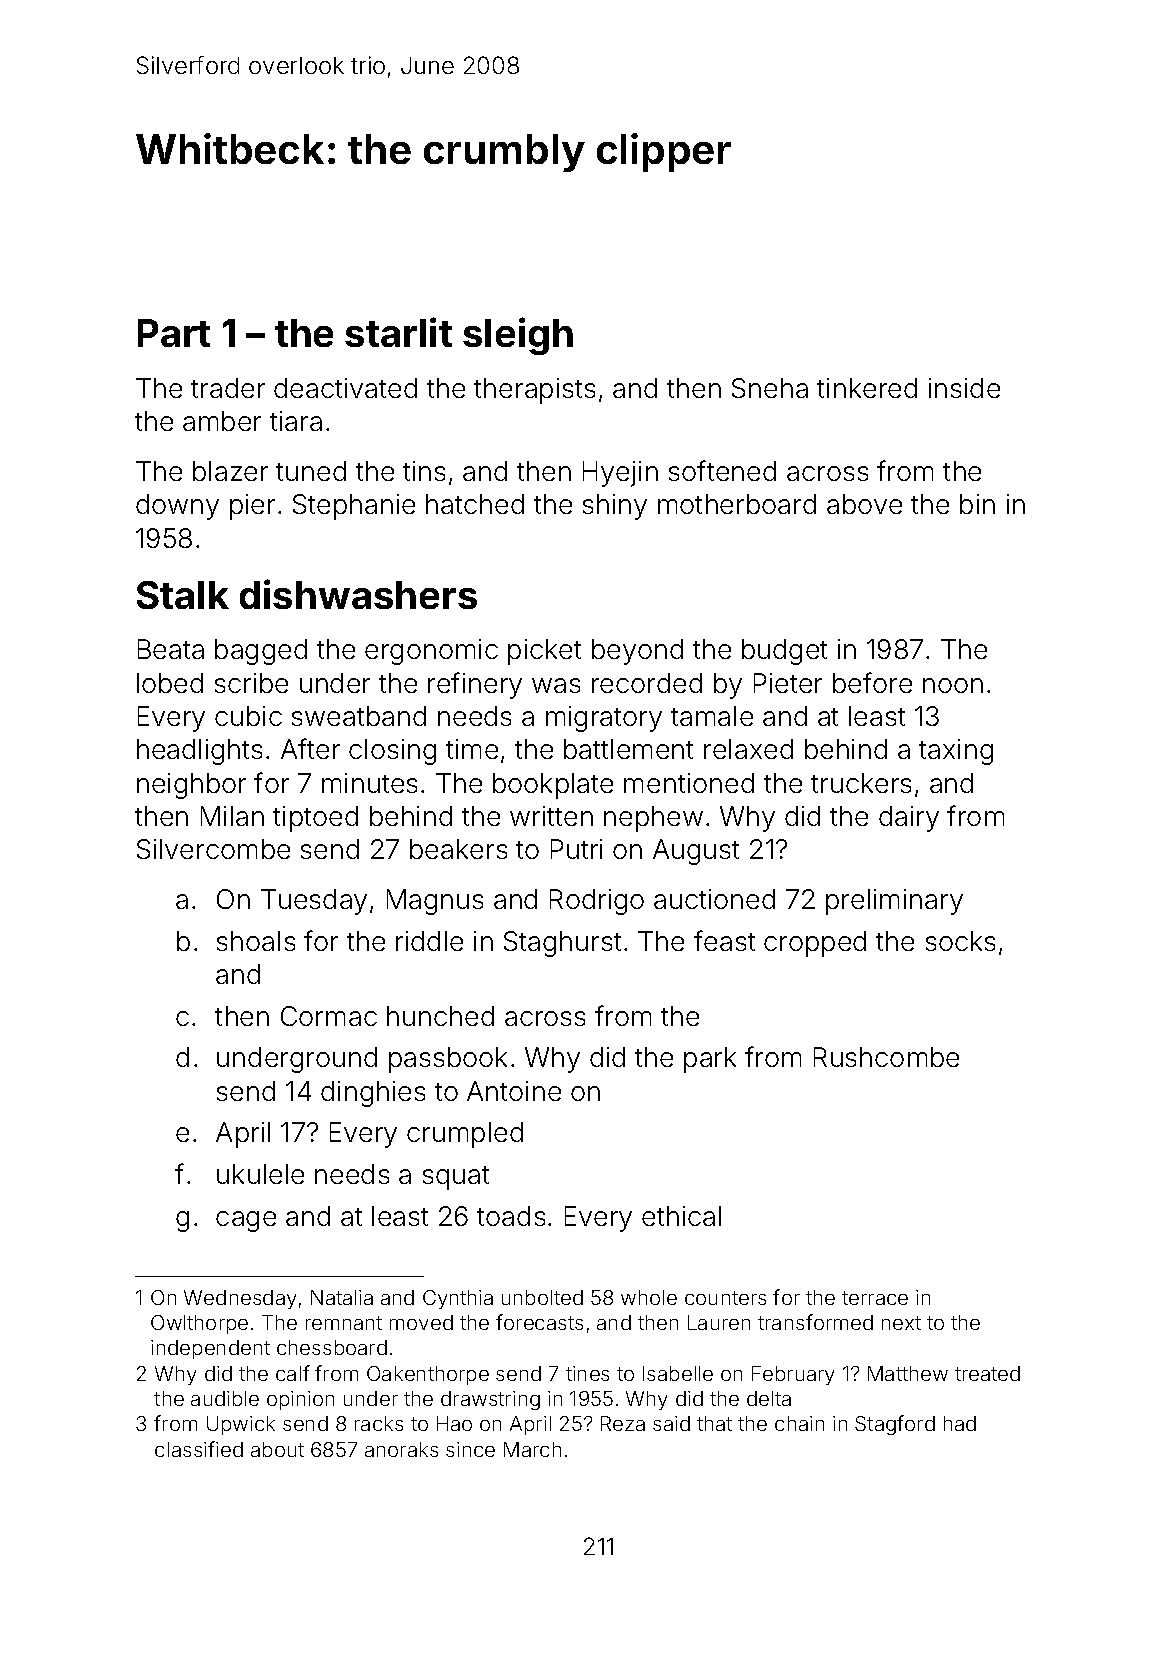 This screenshot has width=1165, height=1654. I want to click on Cormac, so click(329, 1016).
